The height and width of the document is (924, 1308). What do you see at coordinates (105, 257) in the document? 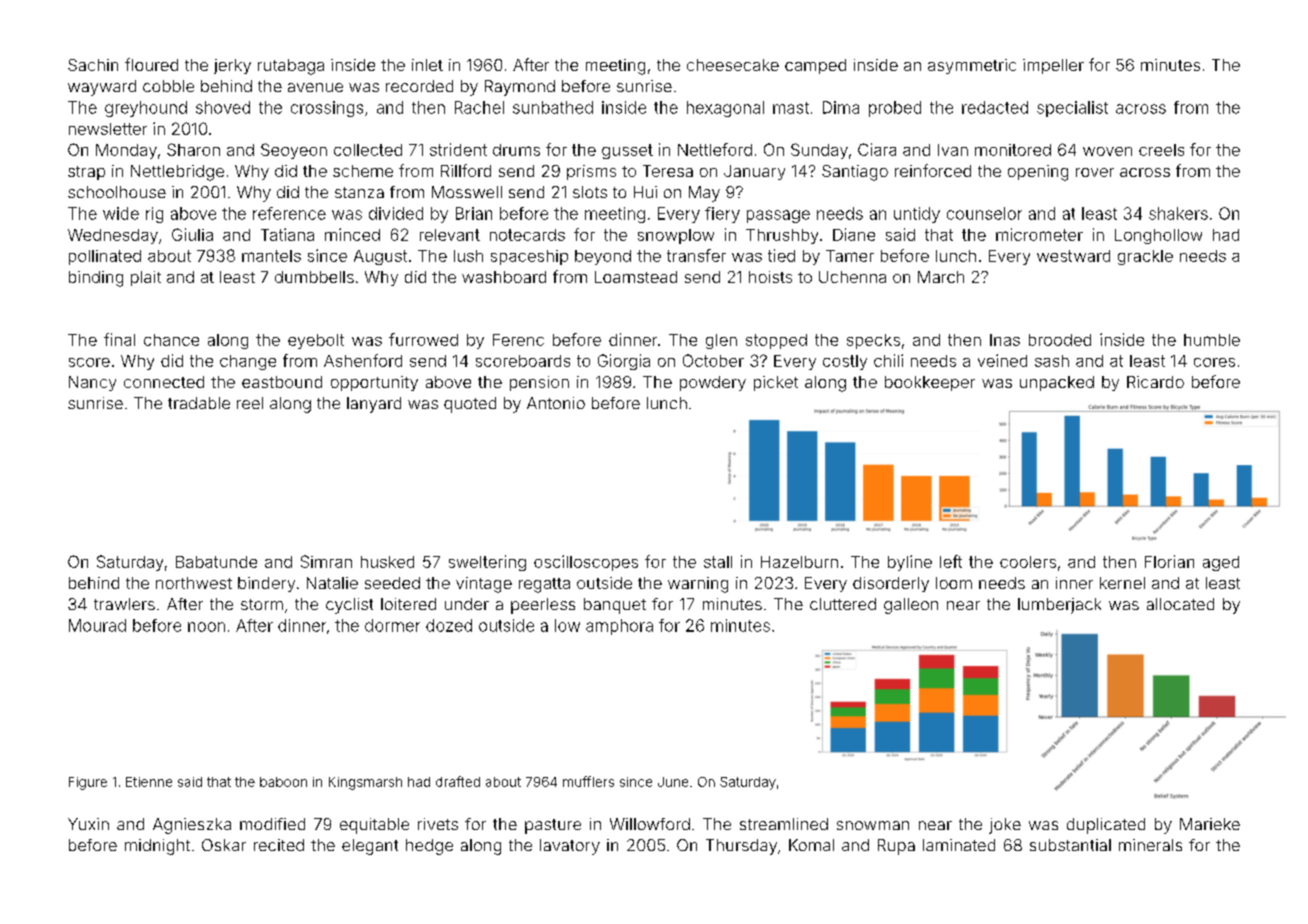
I see `pollinated` at bounding box center [105, 257].
